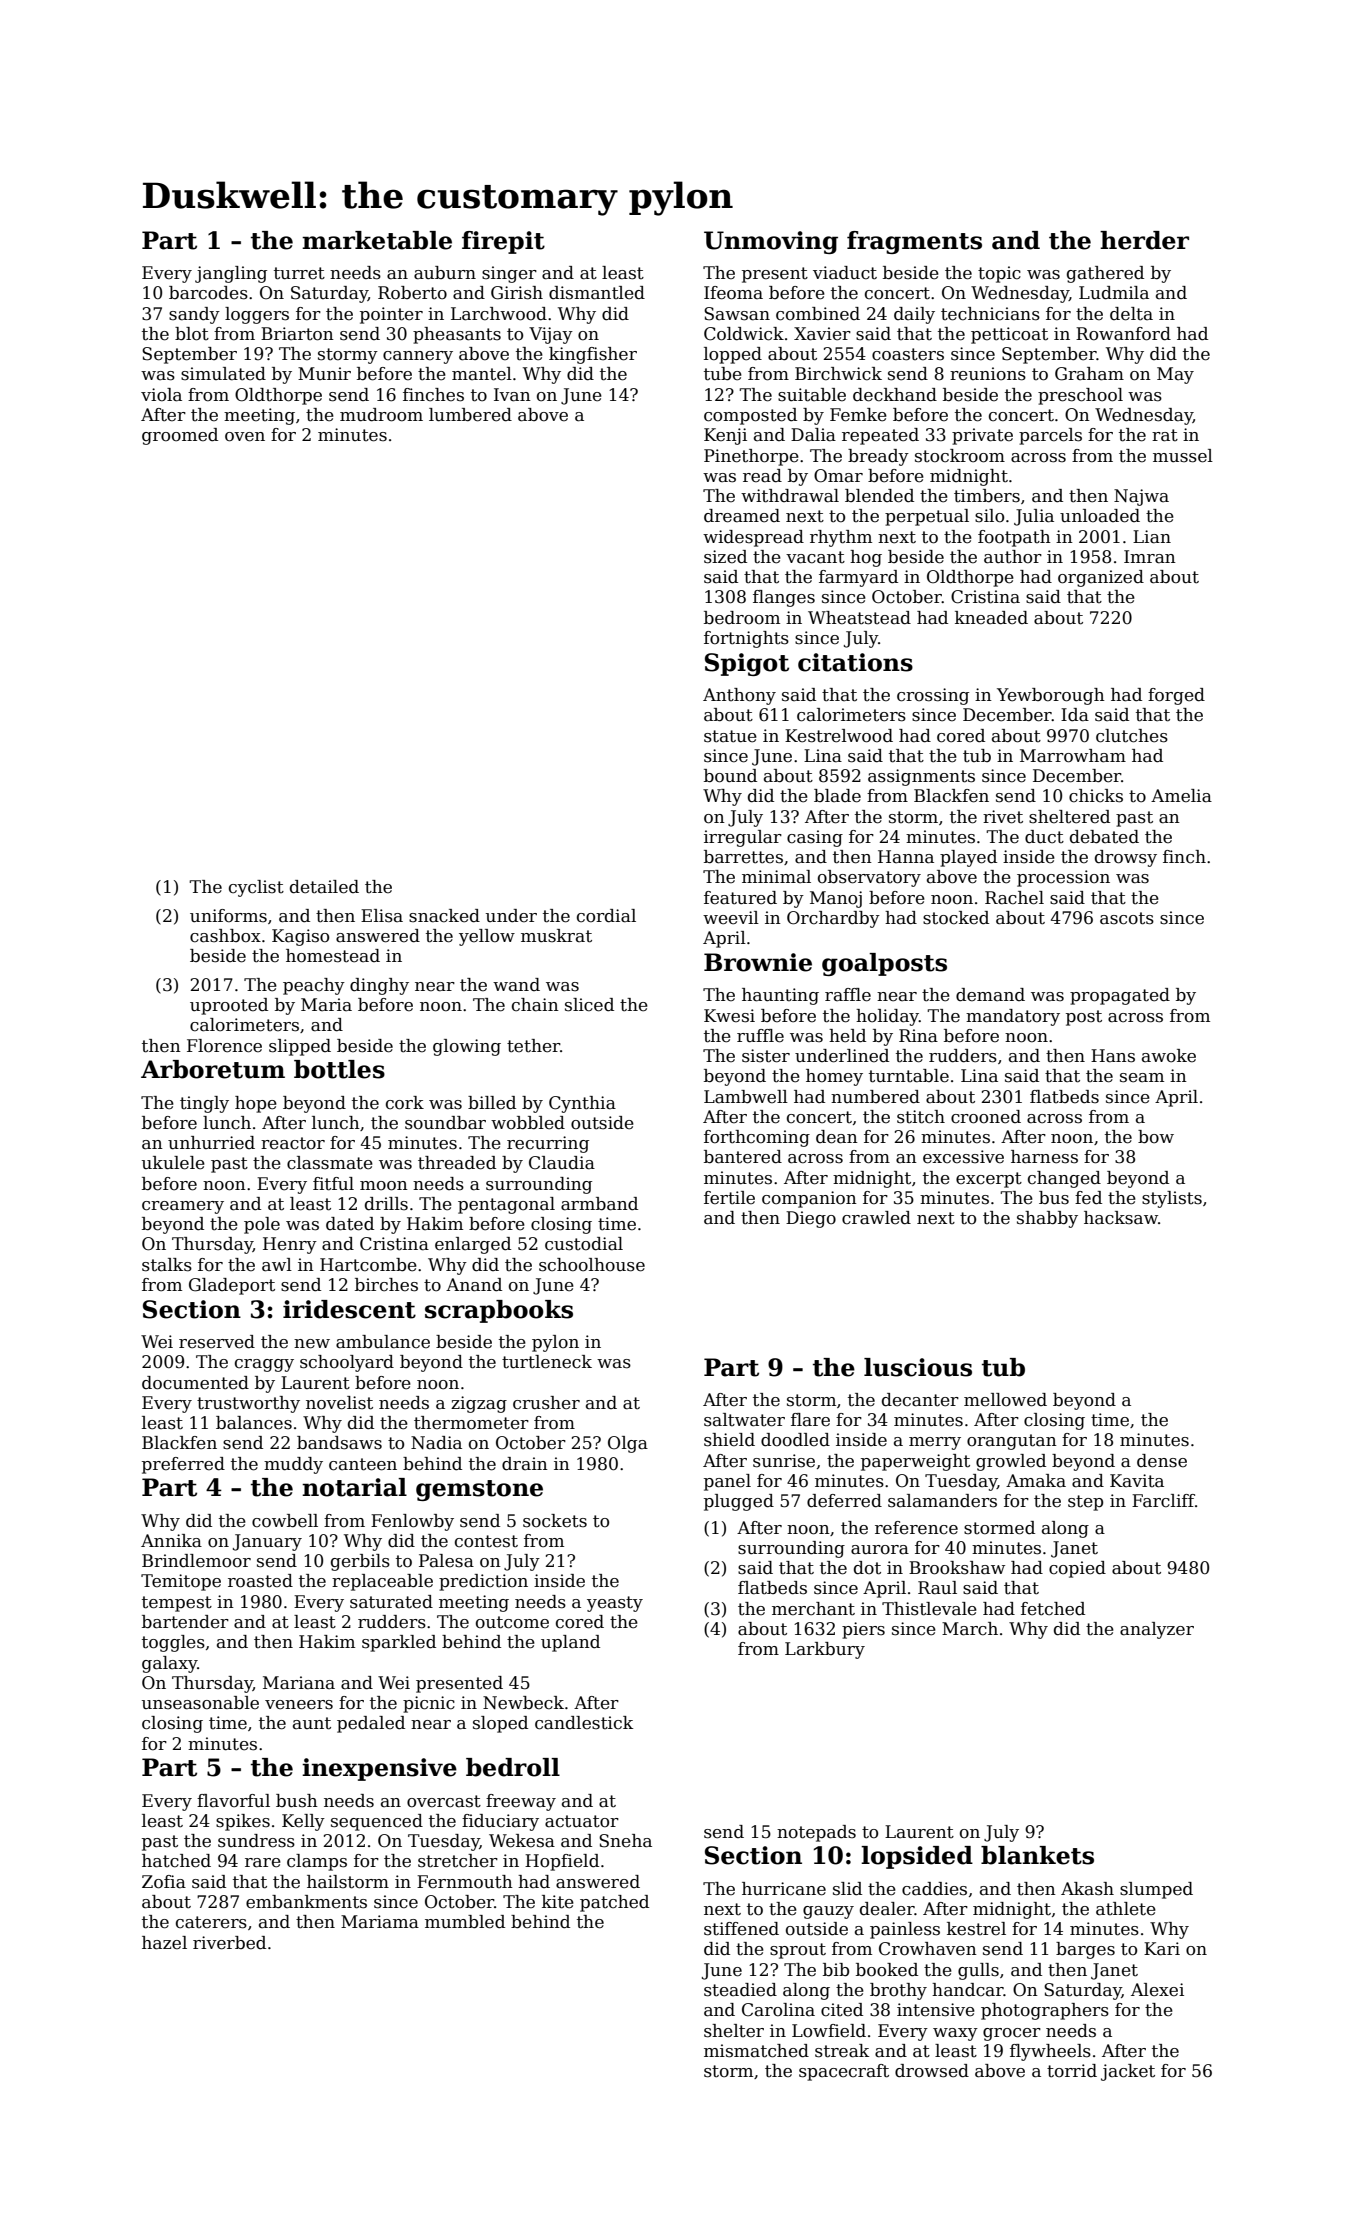 The height and width of the page is (2235, 1357). What do you see at coordinates (986, 1117) in the page?
I see `crooned` at bounding box center [986, 1117].
